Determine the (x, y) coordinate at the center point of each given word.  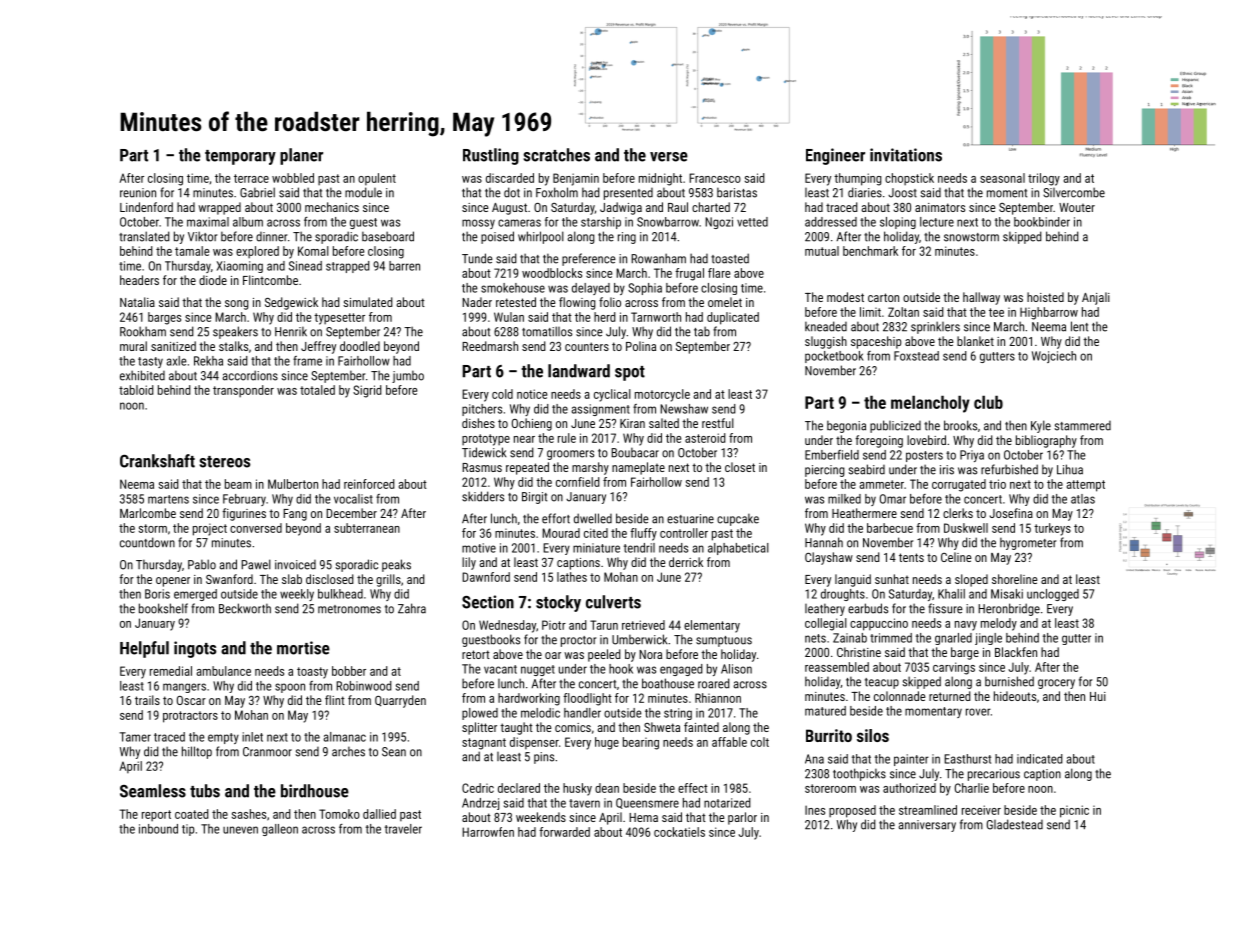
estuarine (690, 519)
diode (213, 280)
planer (301, 156)
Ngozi (719, 223)
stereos (224, 462)
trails (147, 700)
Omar (893, 499)
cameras (519, 223)
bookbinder (1042, 222)
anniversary (927, 826)
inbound (158, 829)
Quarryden (400, 701)
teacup (882, 683)
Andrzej (480, 804)
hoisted (1045, 297)
